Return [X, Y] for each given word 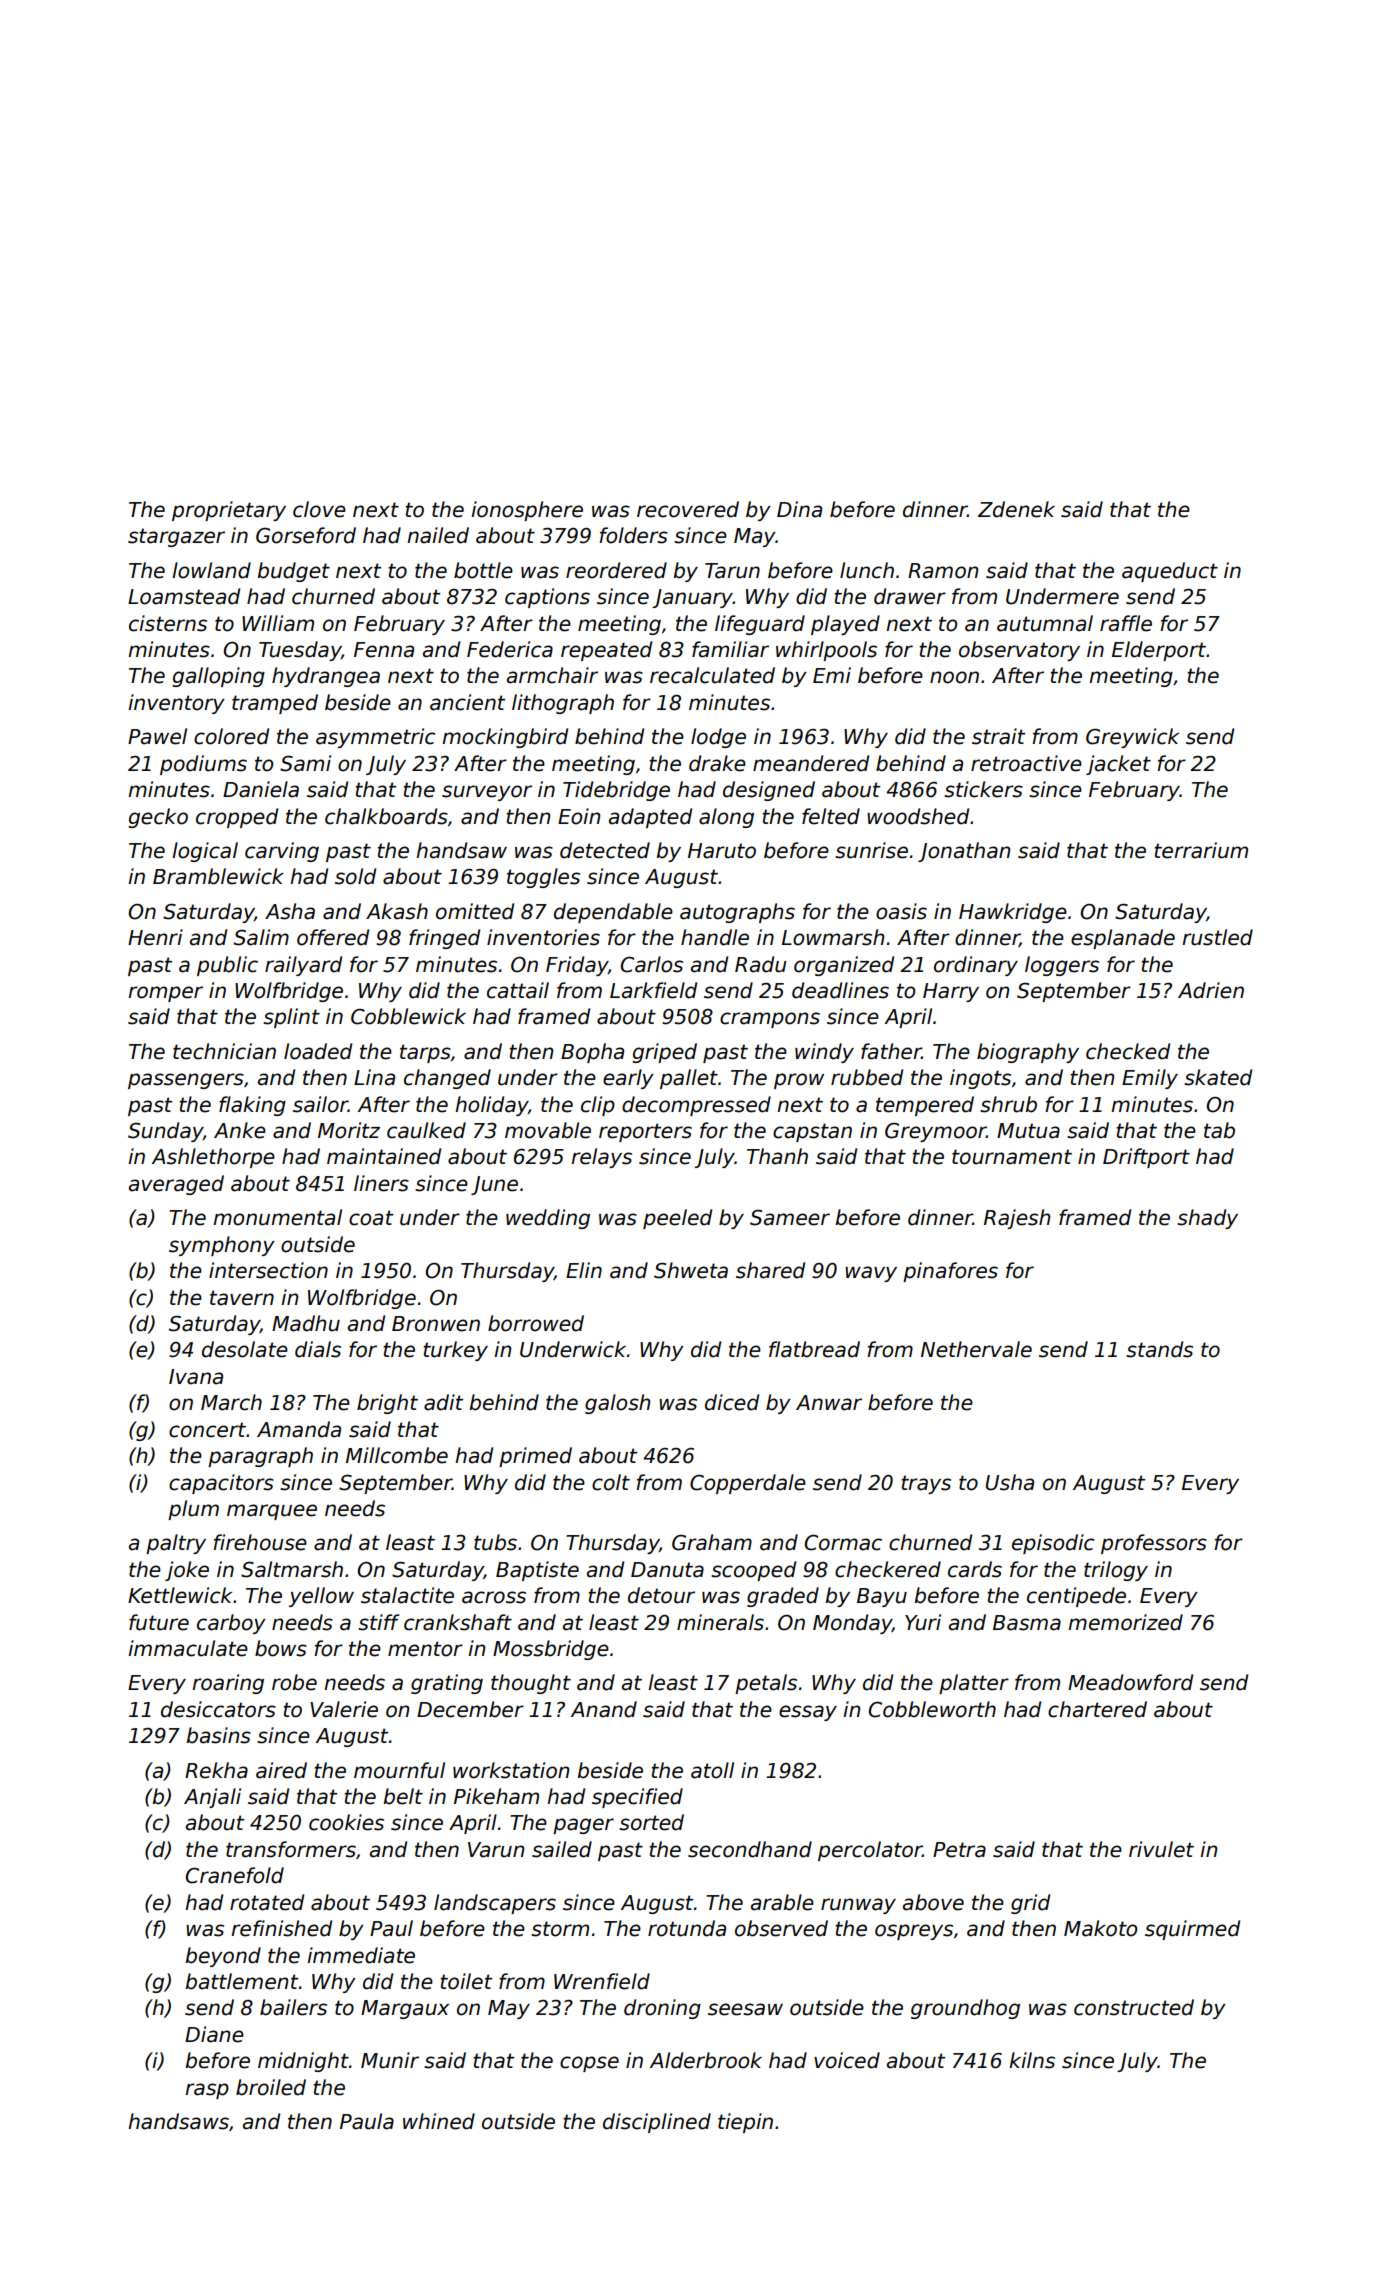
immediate [361, 1955]
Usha [1010, 1482]
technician [224, 1051]
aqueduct [1170, 572]
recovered [688, 509]
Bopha [592, 1053]
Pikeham [496, 1796]
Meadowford [1130, 1682]
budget [293, 572]
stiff [379, 1622]
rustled [1217, 937]
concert [207, 1430]
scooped [753, 1571]
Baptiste [537, 1571]
